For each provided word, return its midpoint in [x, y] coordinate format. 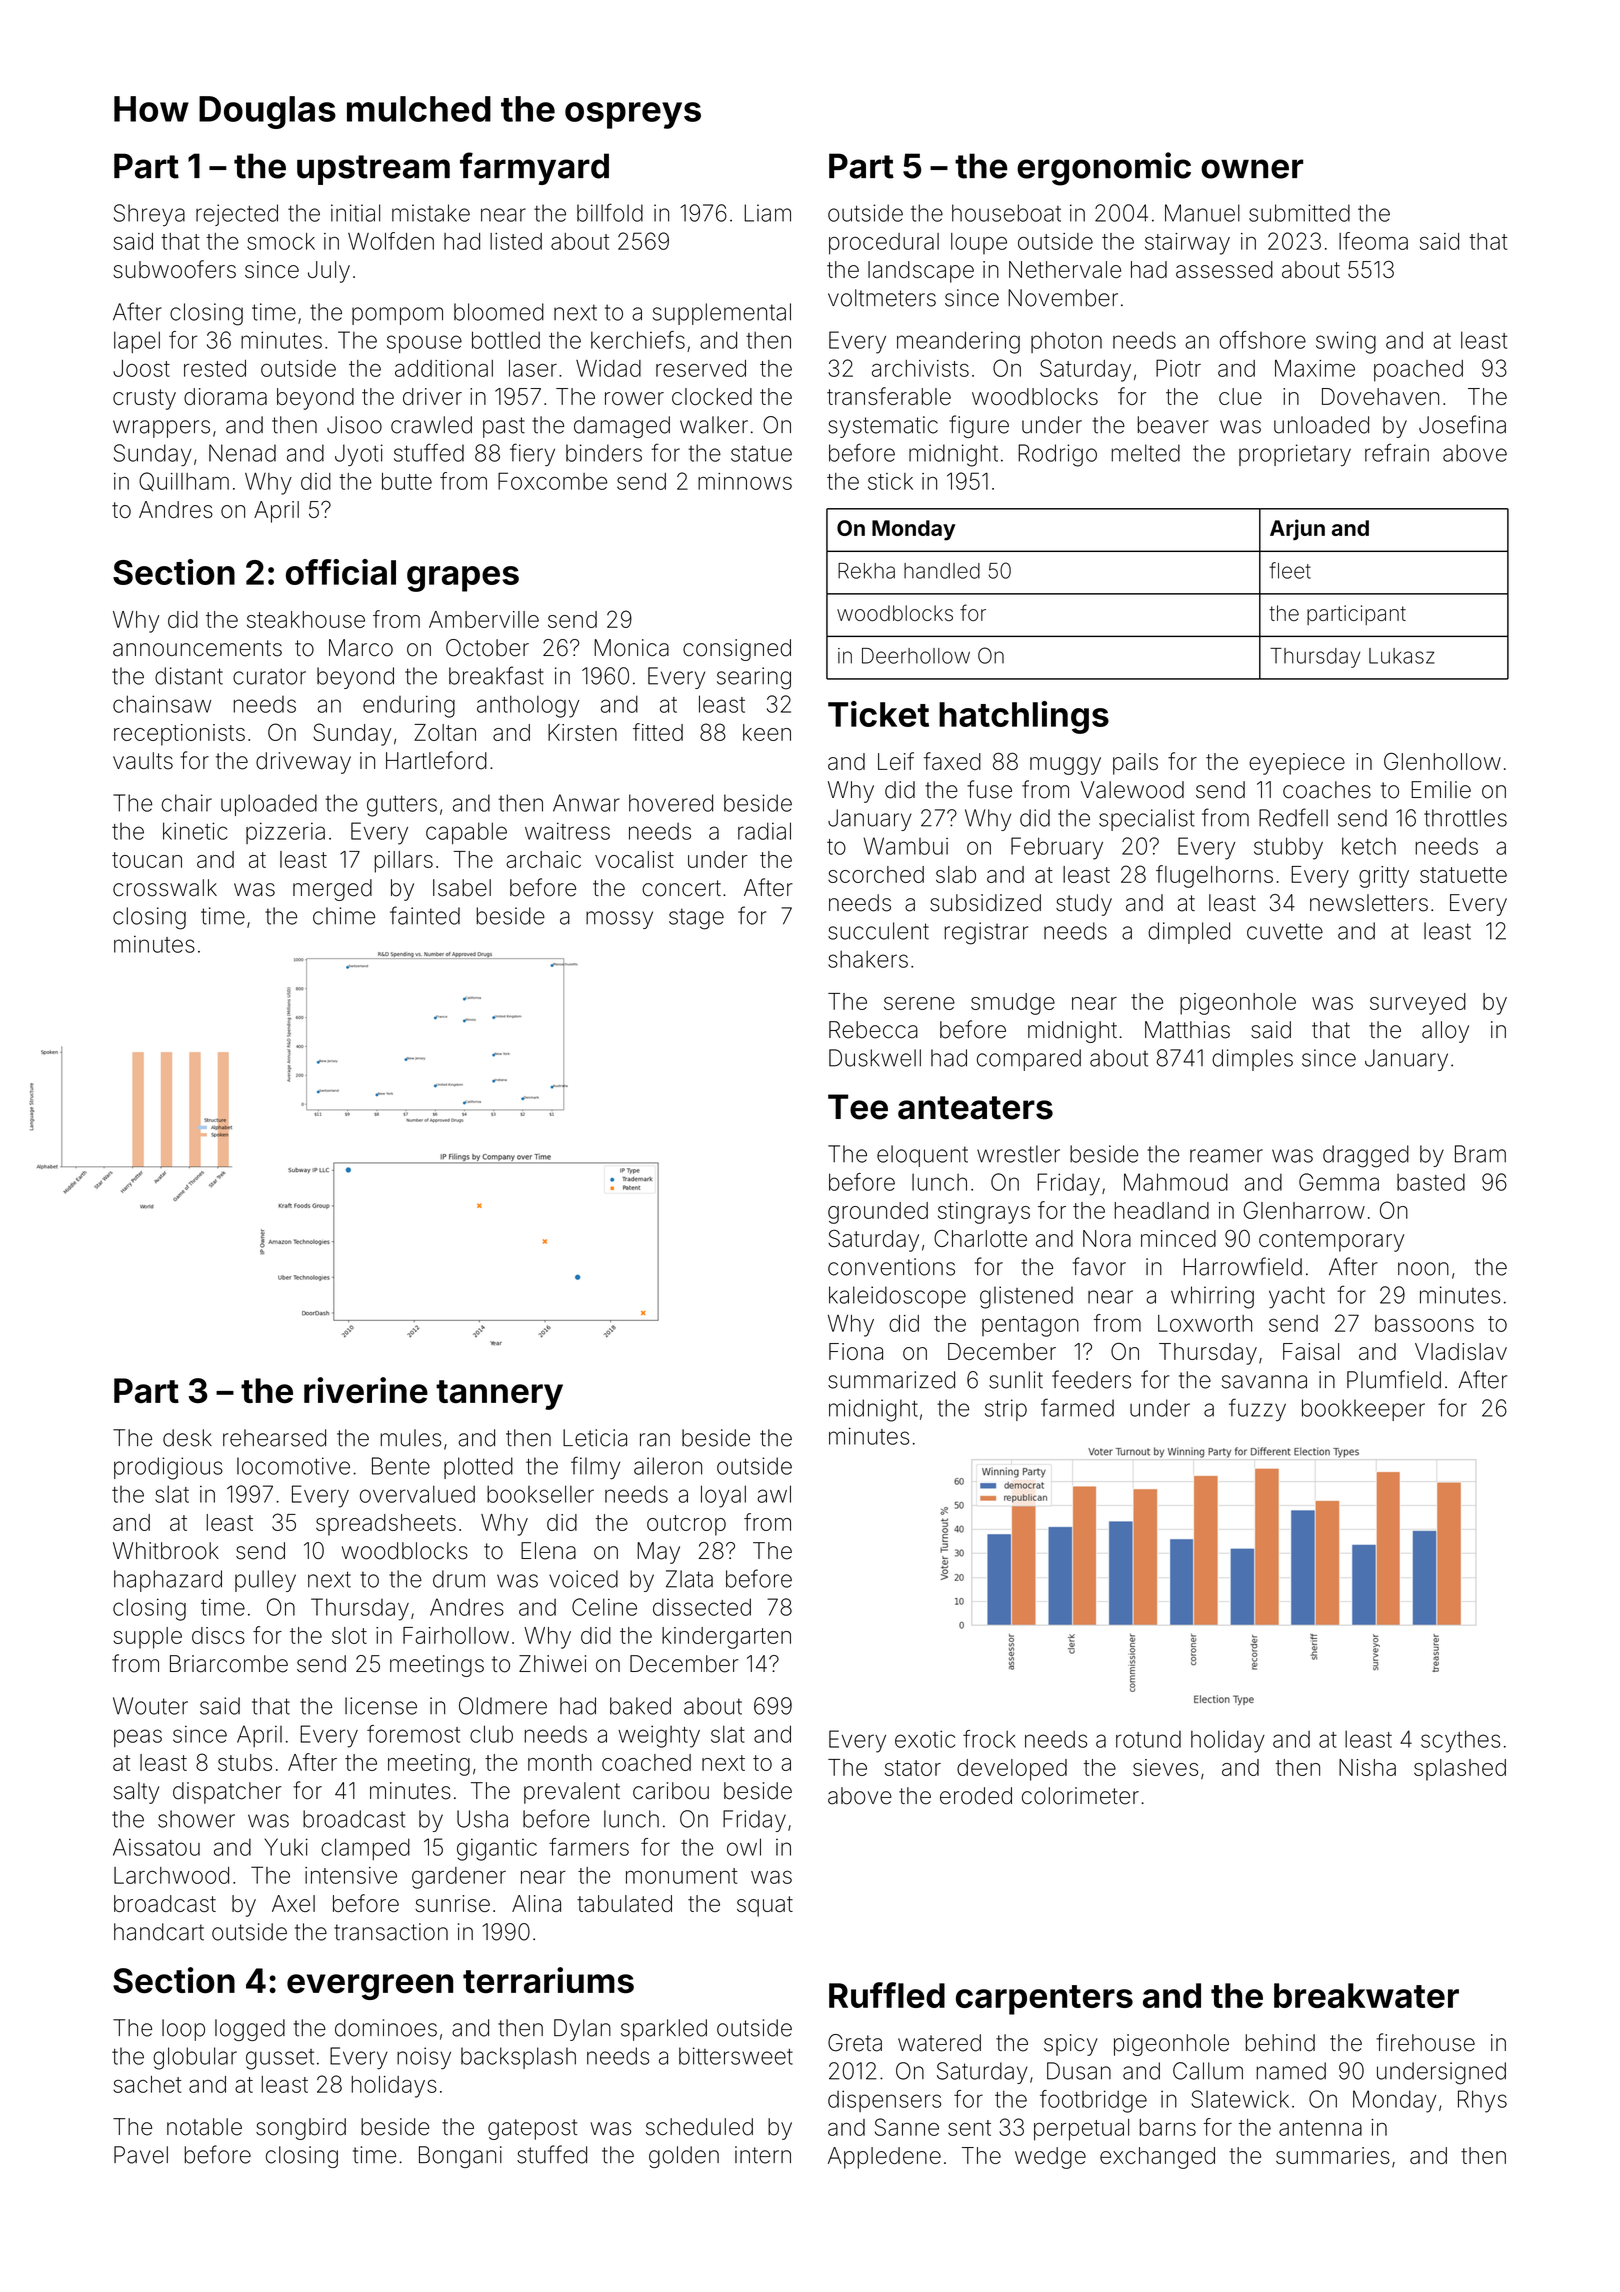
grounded [878, 1213]
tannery [499, 1395]
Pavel [141, 2155]
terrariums [548, 1980]
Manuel [1202, 213]
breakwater [1366, 1995]
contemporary [1331, 1241]
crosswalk [165, 888]
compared [1029, 1060]
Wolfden [391, 241]
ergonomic [1104, 169]
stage [696, 919]
